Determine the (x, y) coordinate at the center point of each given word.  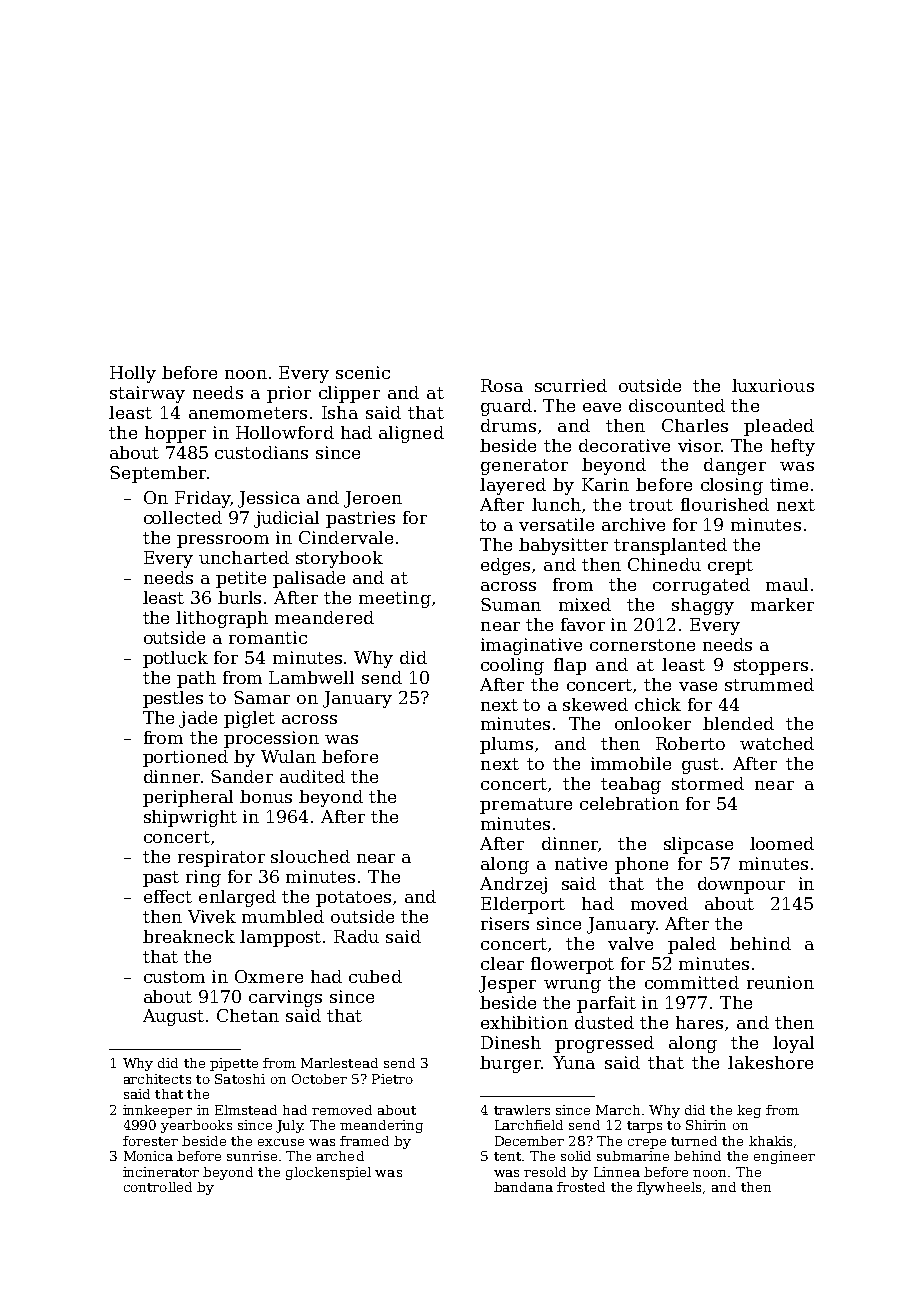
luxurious (773, 385)
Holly (133, 374)
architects (157, 1079)
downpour (741, 885)
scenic (363, 372)
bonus (266, 796)
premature (526, 806)
